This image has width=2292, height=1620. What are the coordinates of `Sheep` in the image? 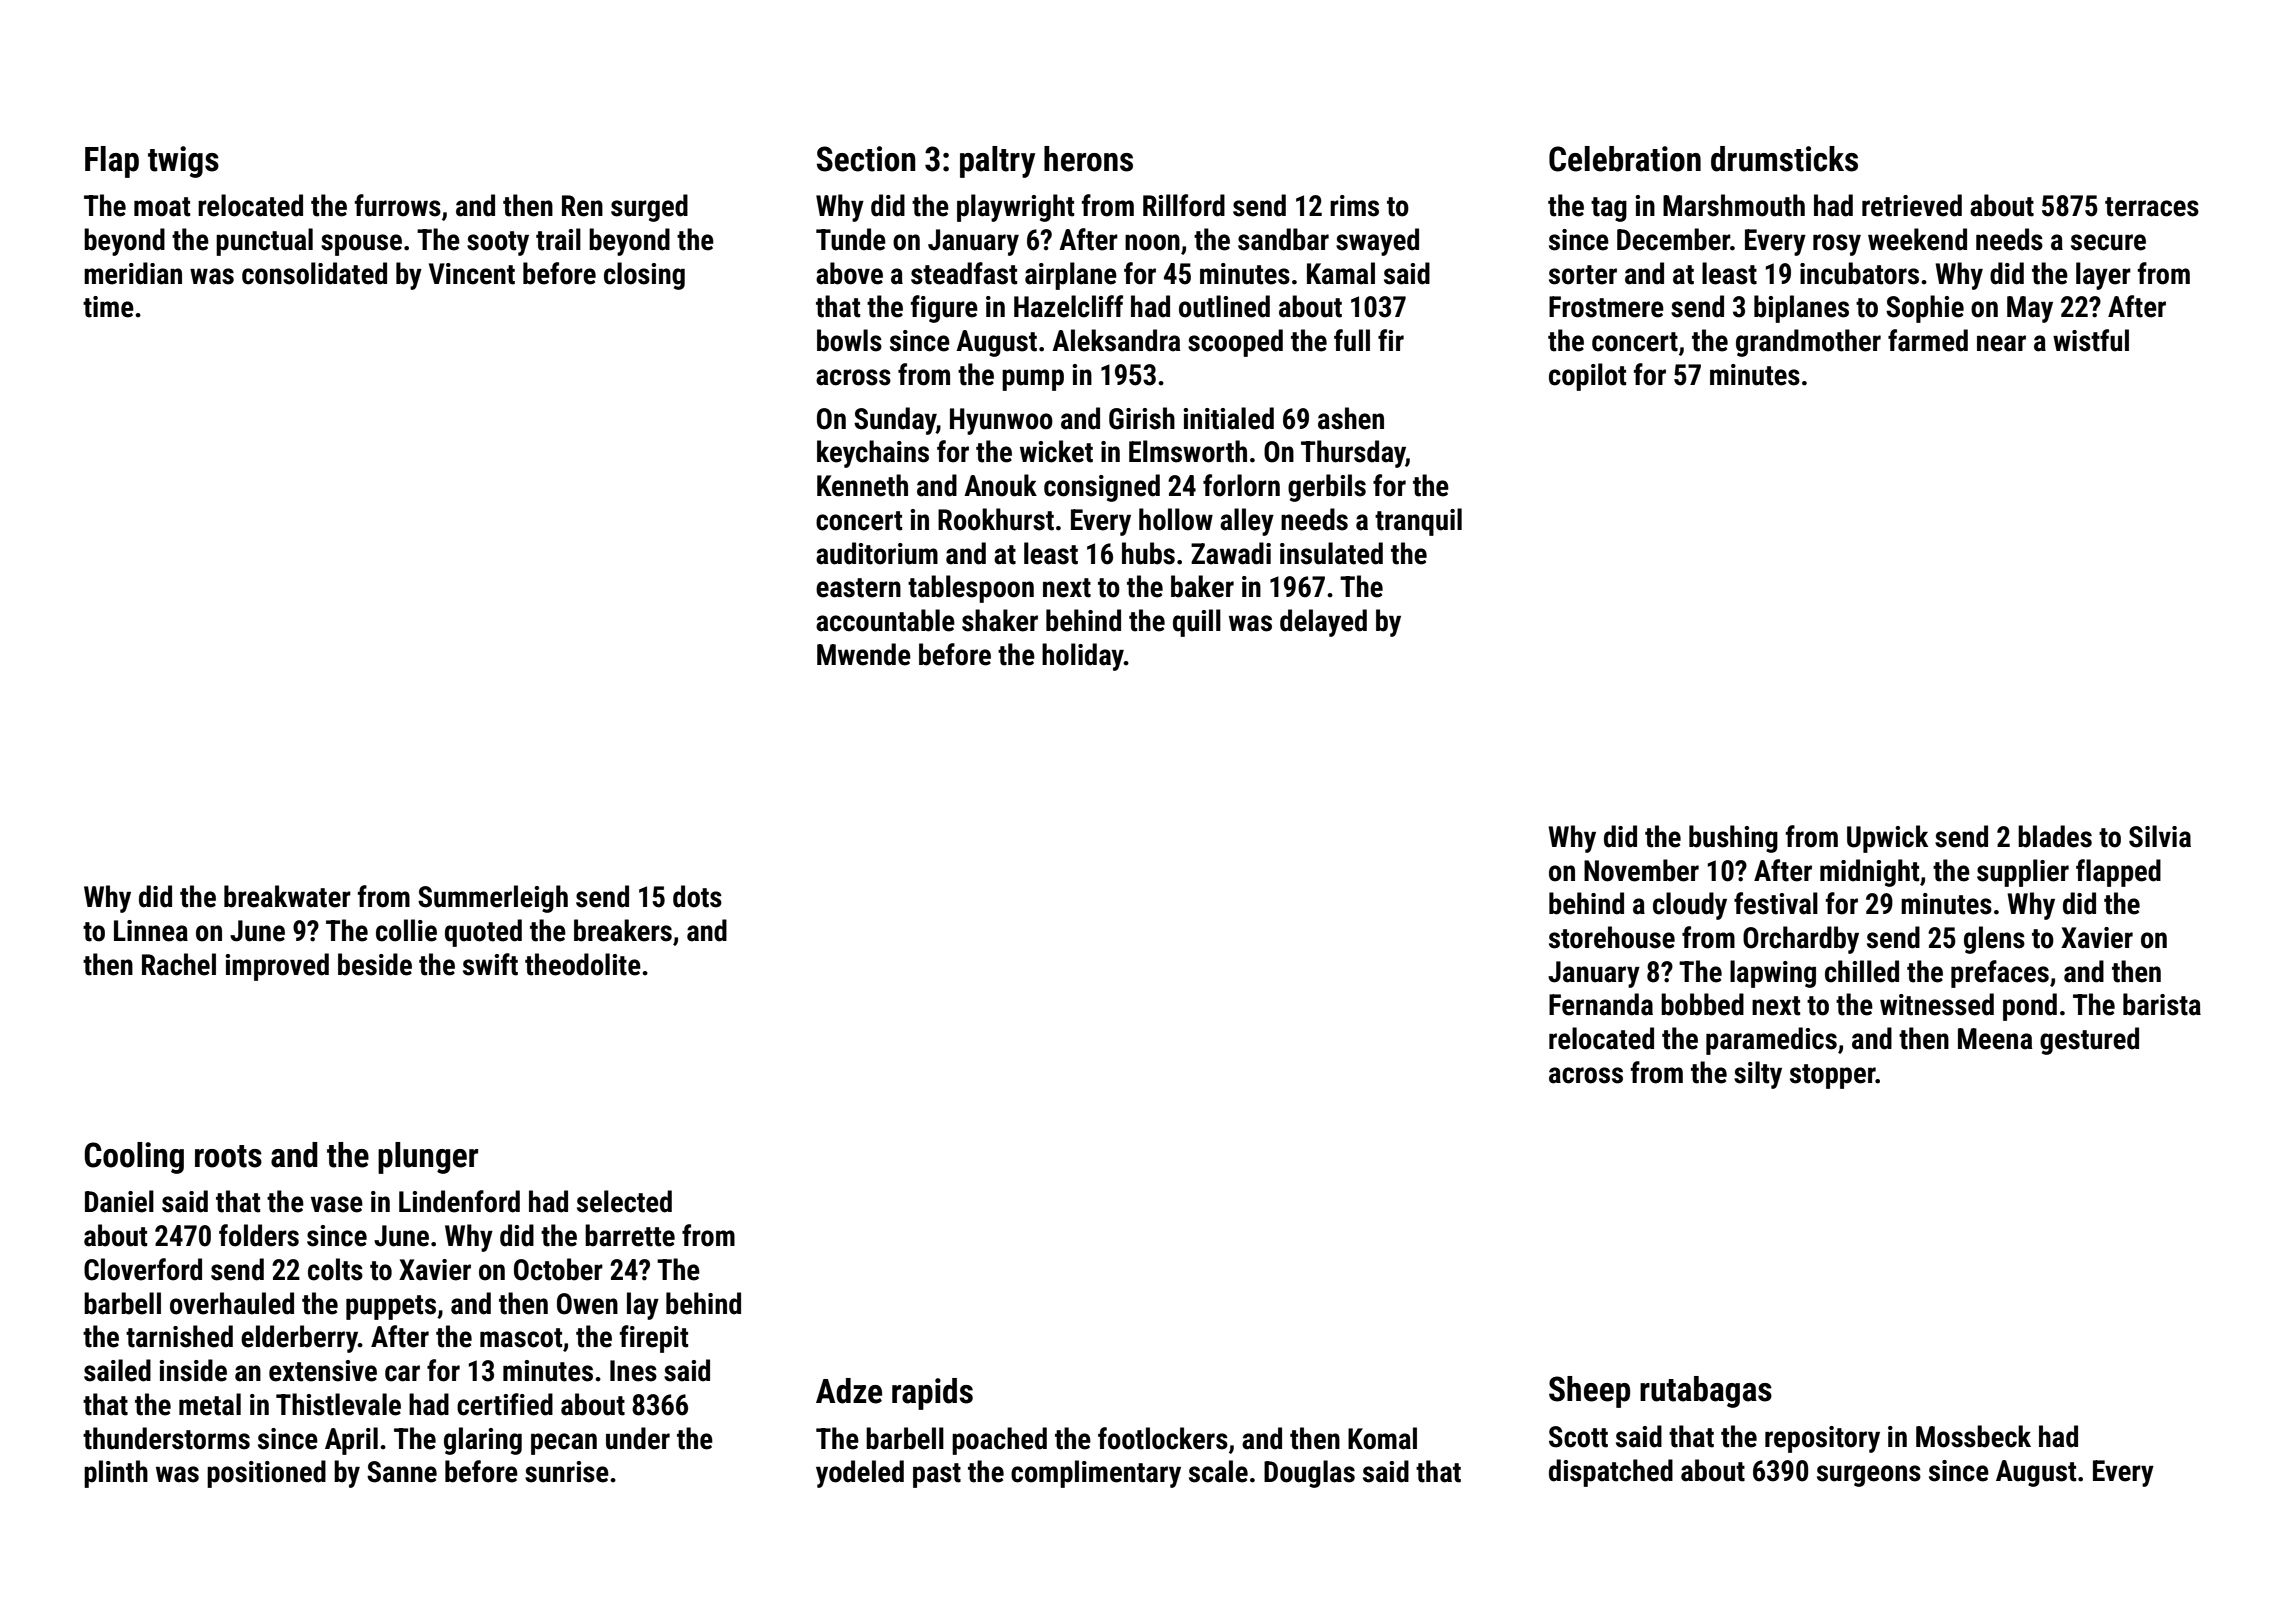 It's located at (1589, 1392).
